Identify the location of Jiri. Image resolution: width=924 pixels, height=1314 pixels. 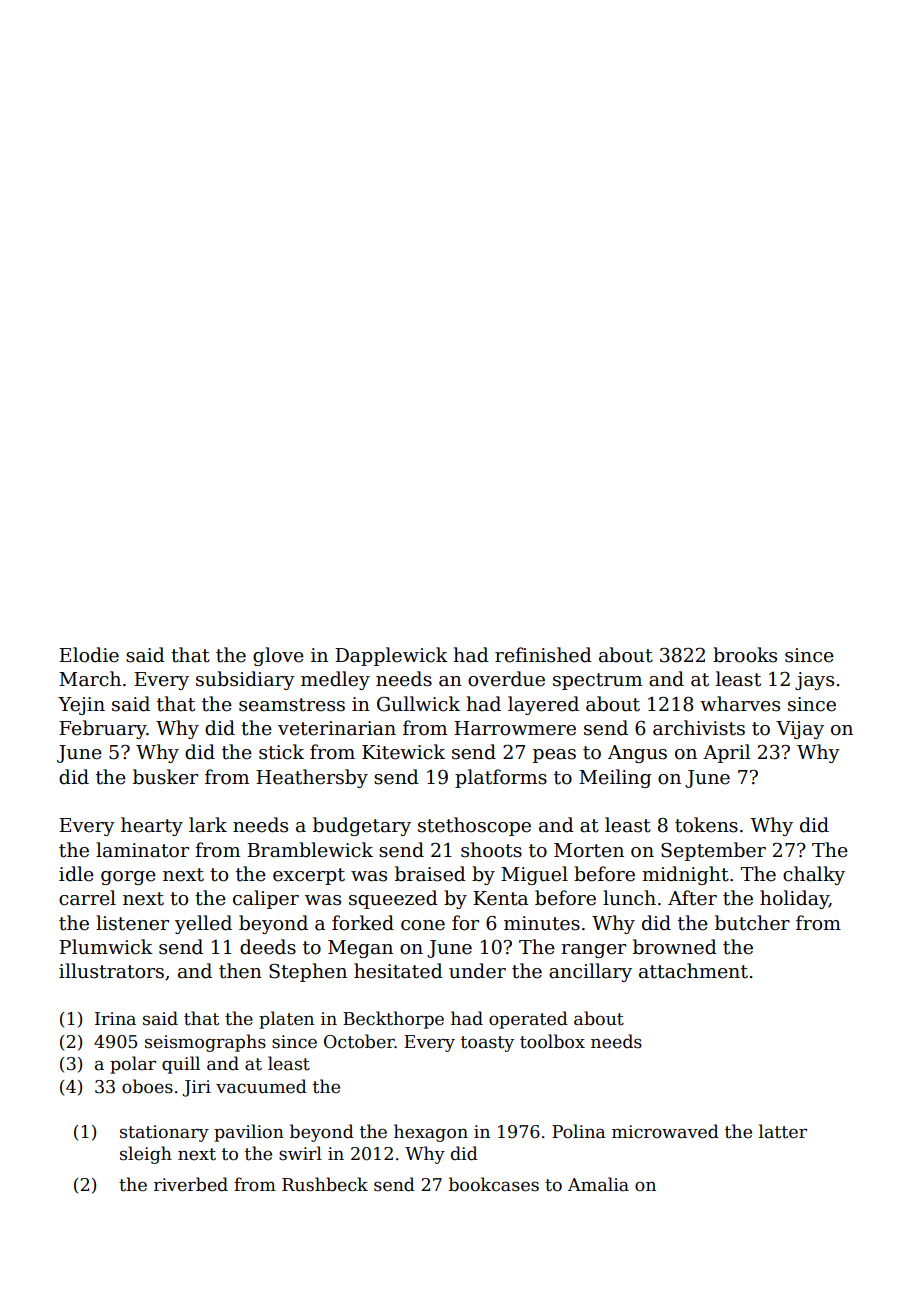
(197, 1088).
